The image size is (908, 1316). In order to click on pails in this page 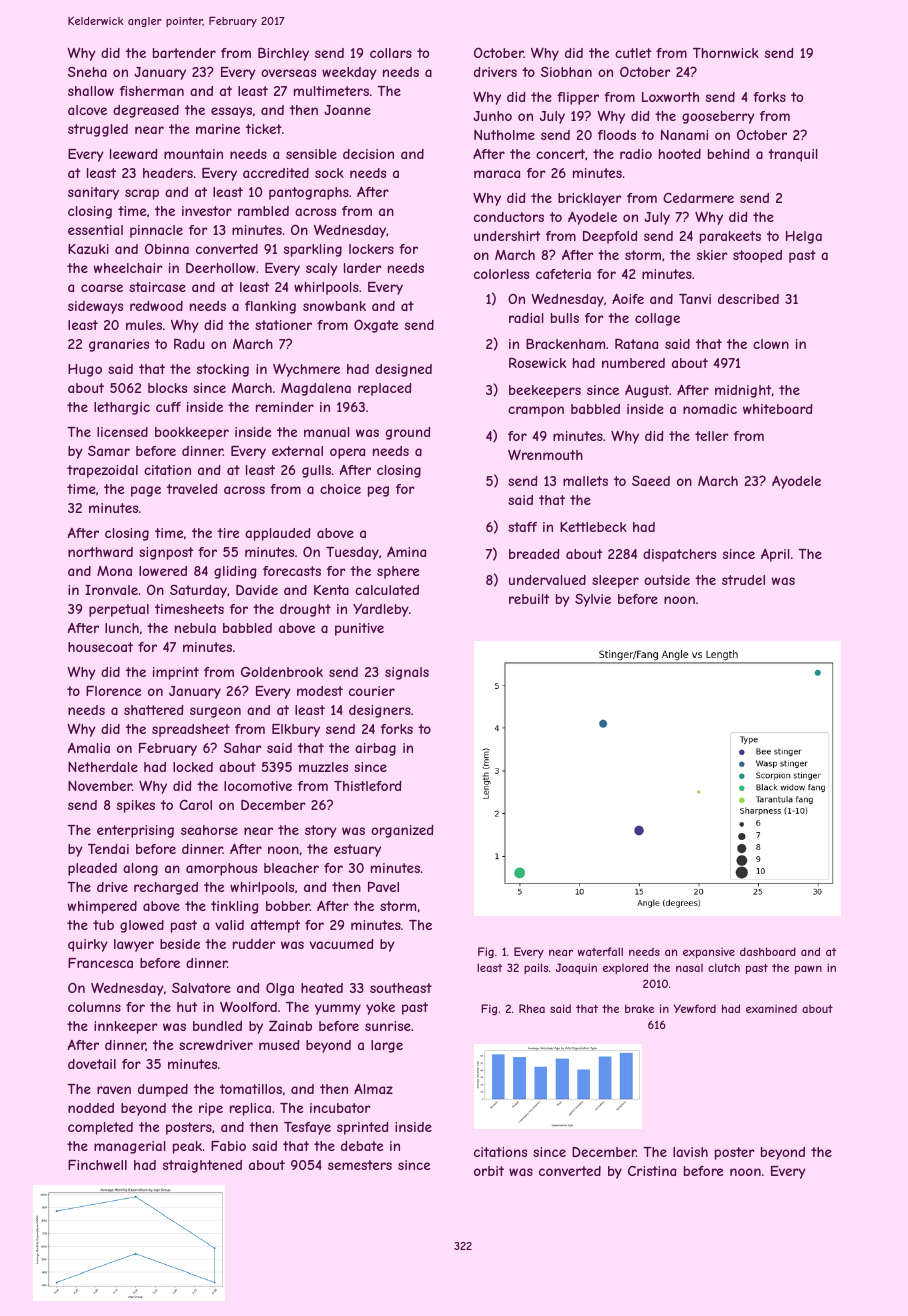, I will do `click(536, 968)`.
